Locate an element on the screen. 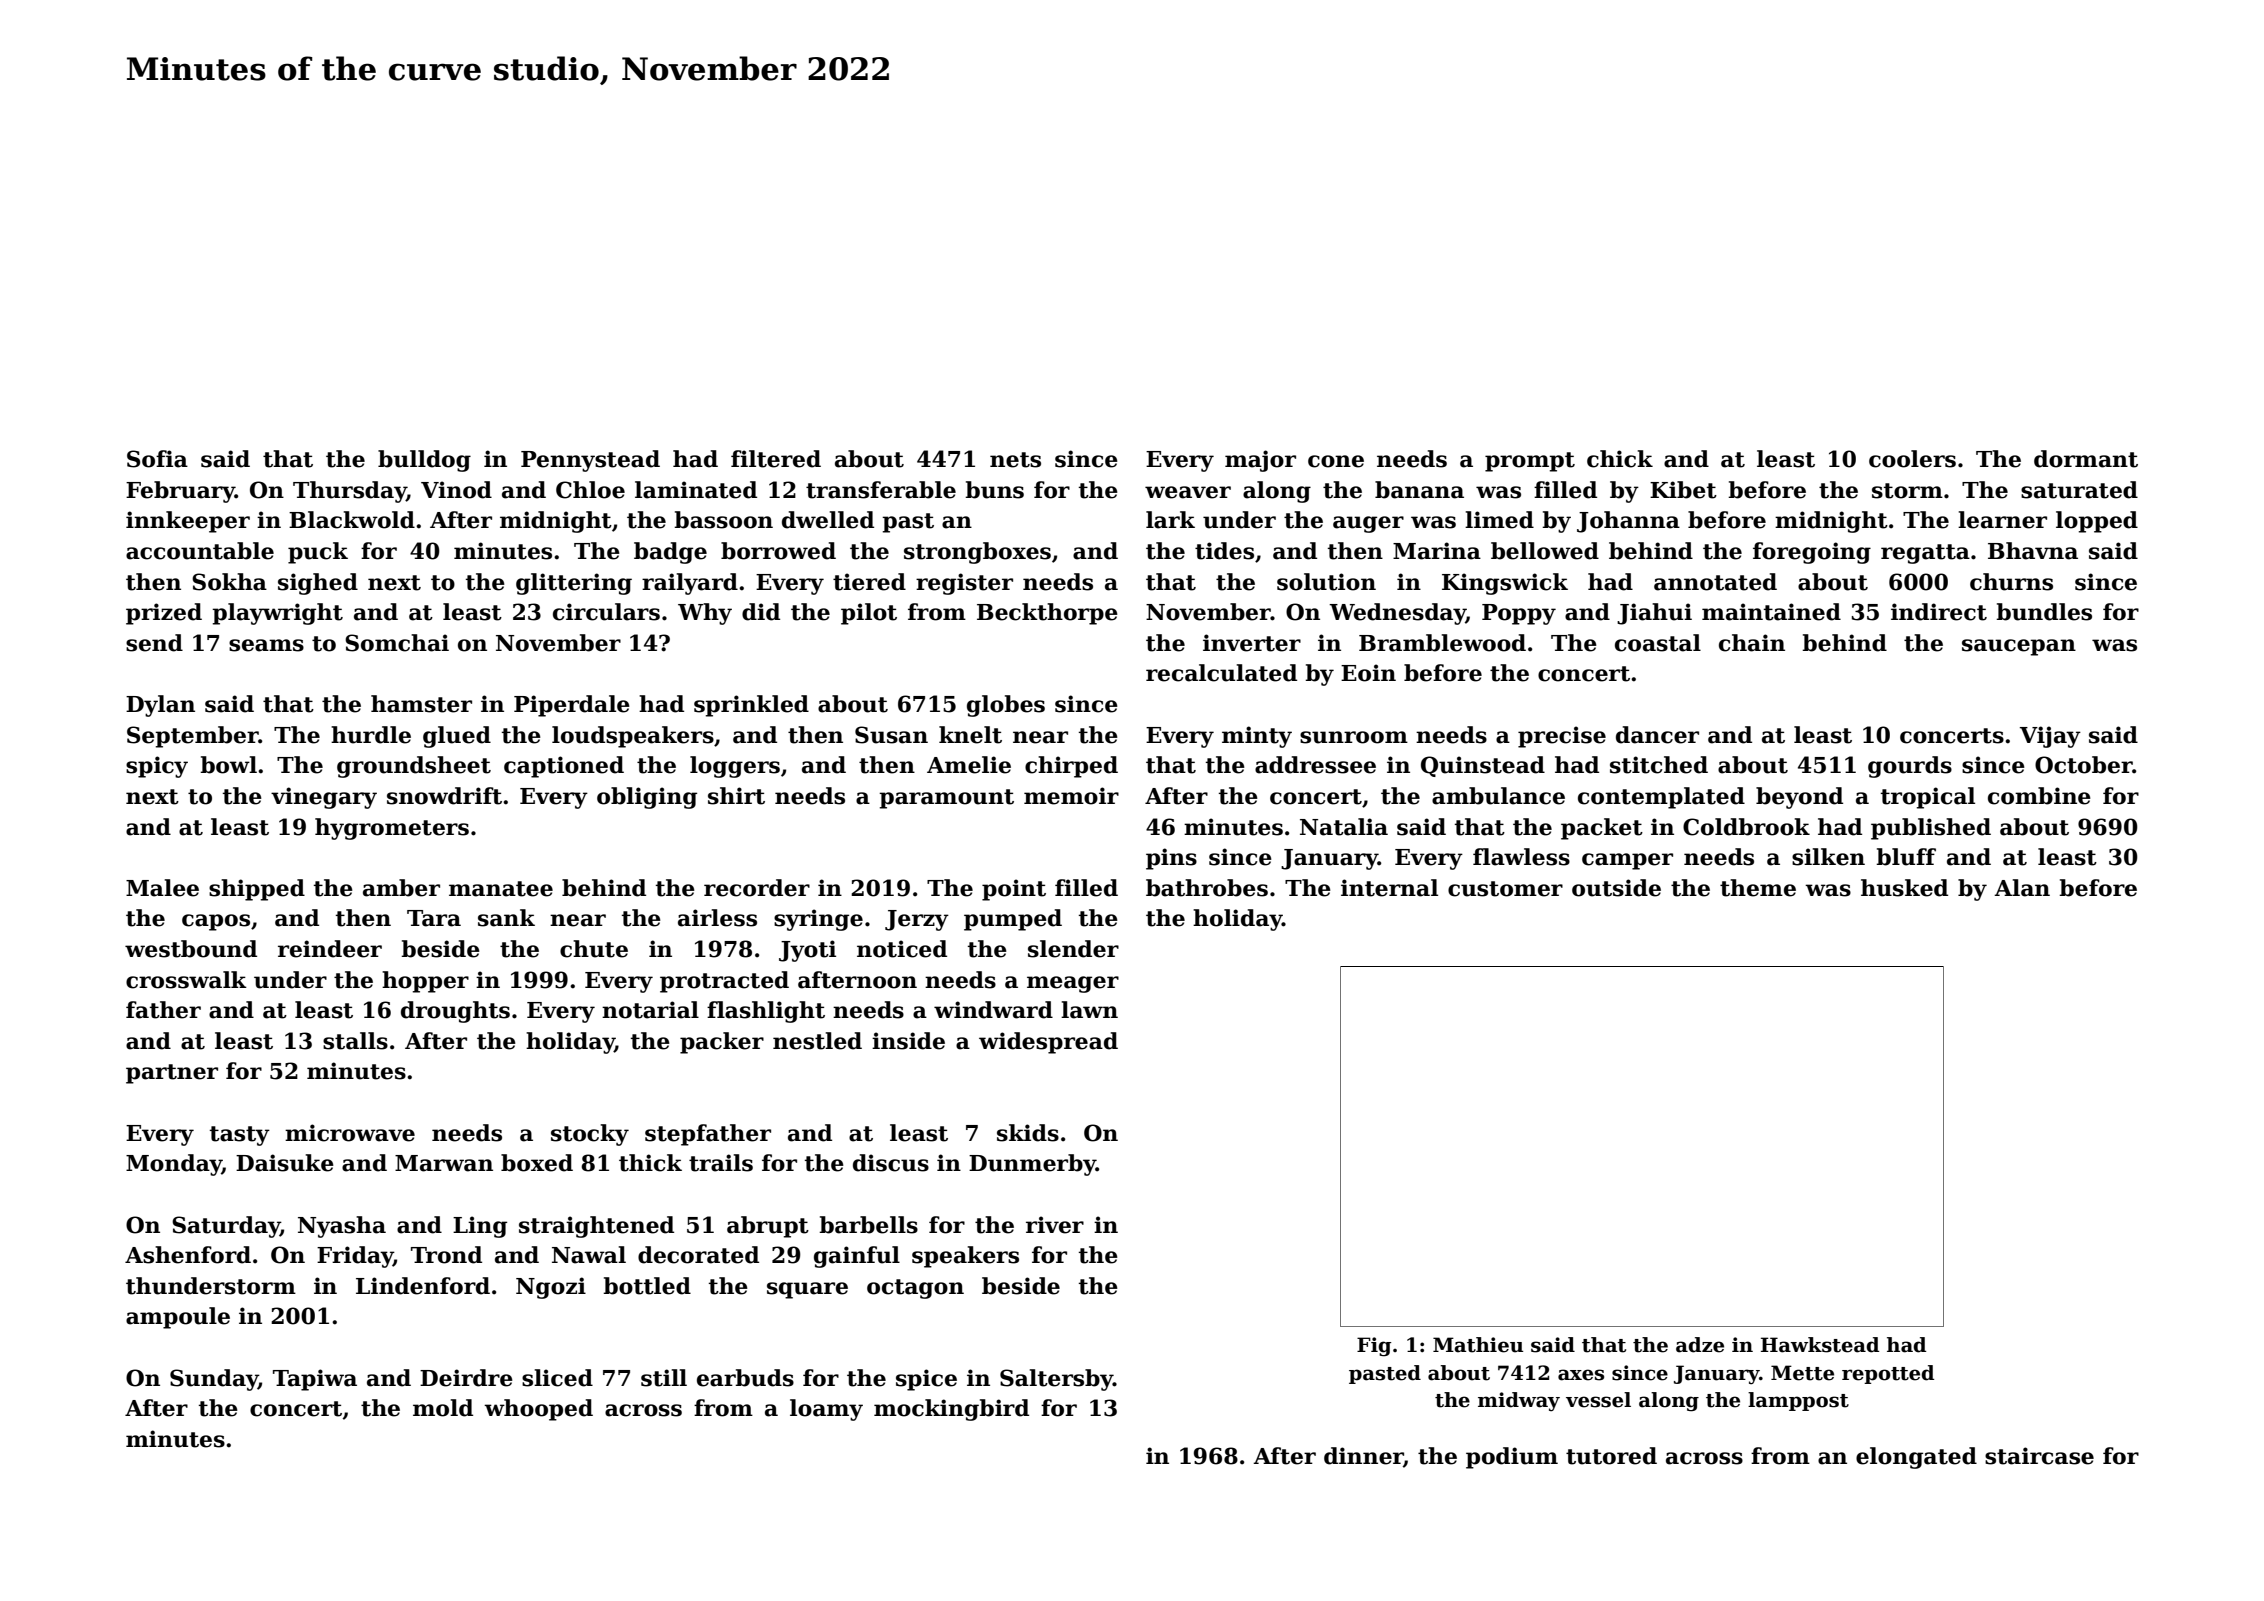 The width and height of the screenshot is (2264, 1601). slender is located at coordinates (1073, 949).
